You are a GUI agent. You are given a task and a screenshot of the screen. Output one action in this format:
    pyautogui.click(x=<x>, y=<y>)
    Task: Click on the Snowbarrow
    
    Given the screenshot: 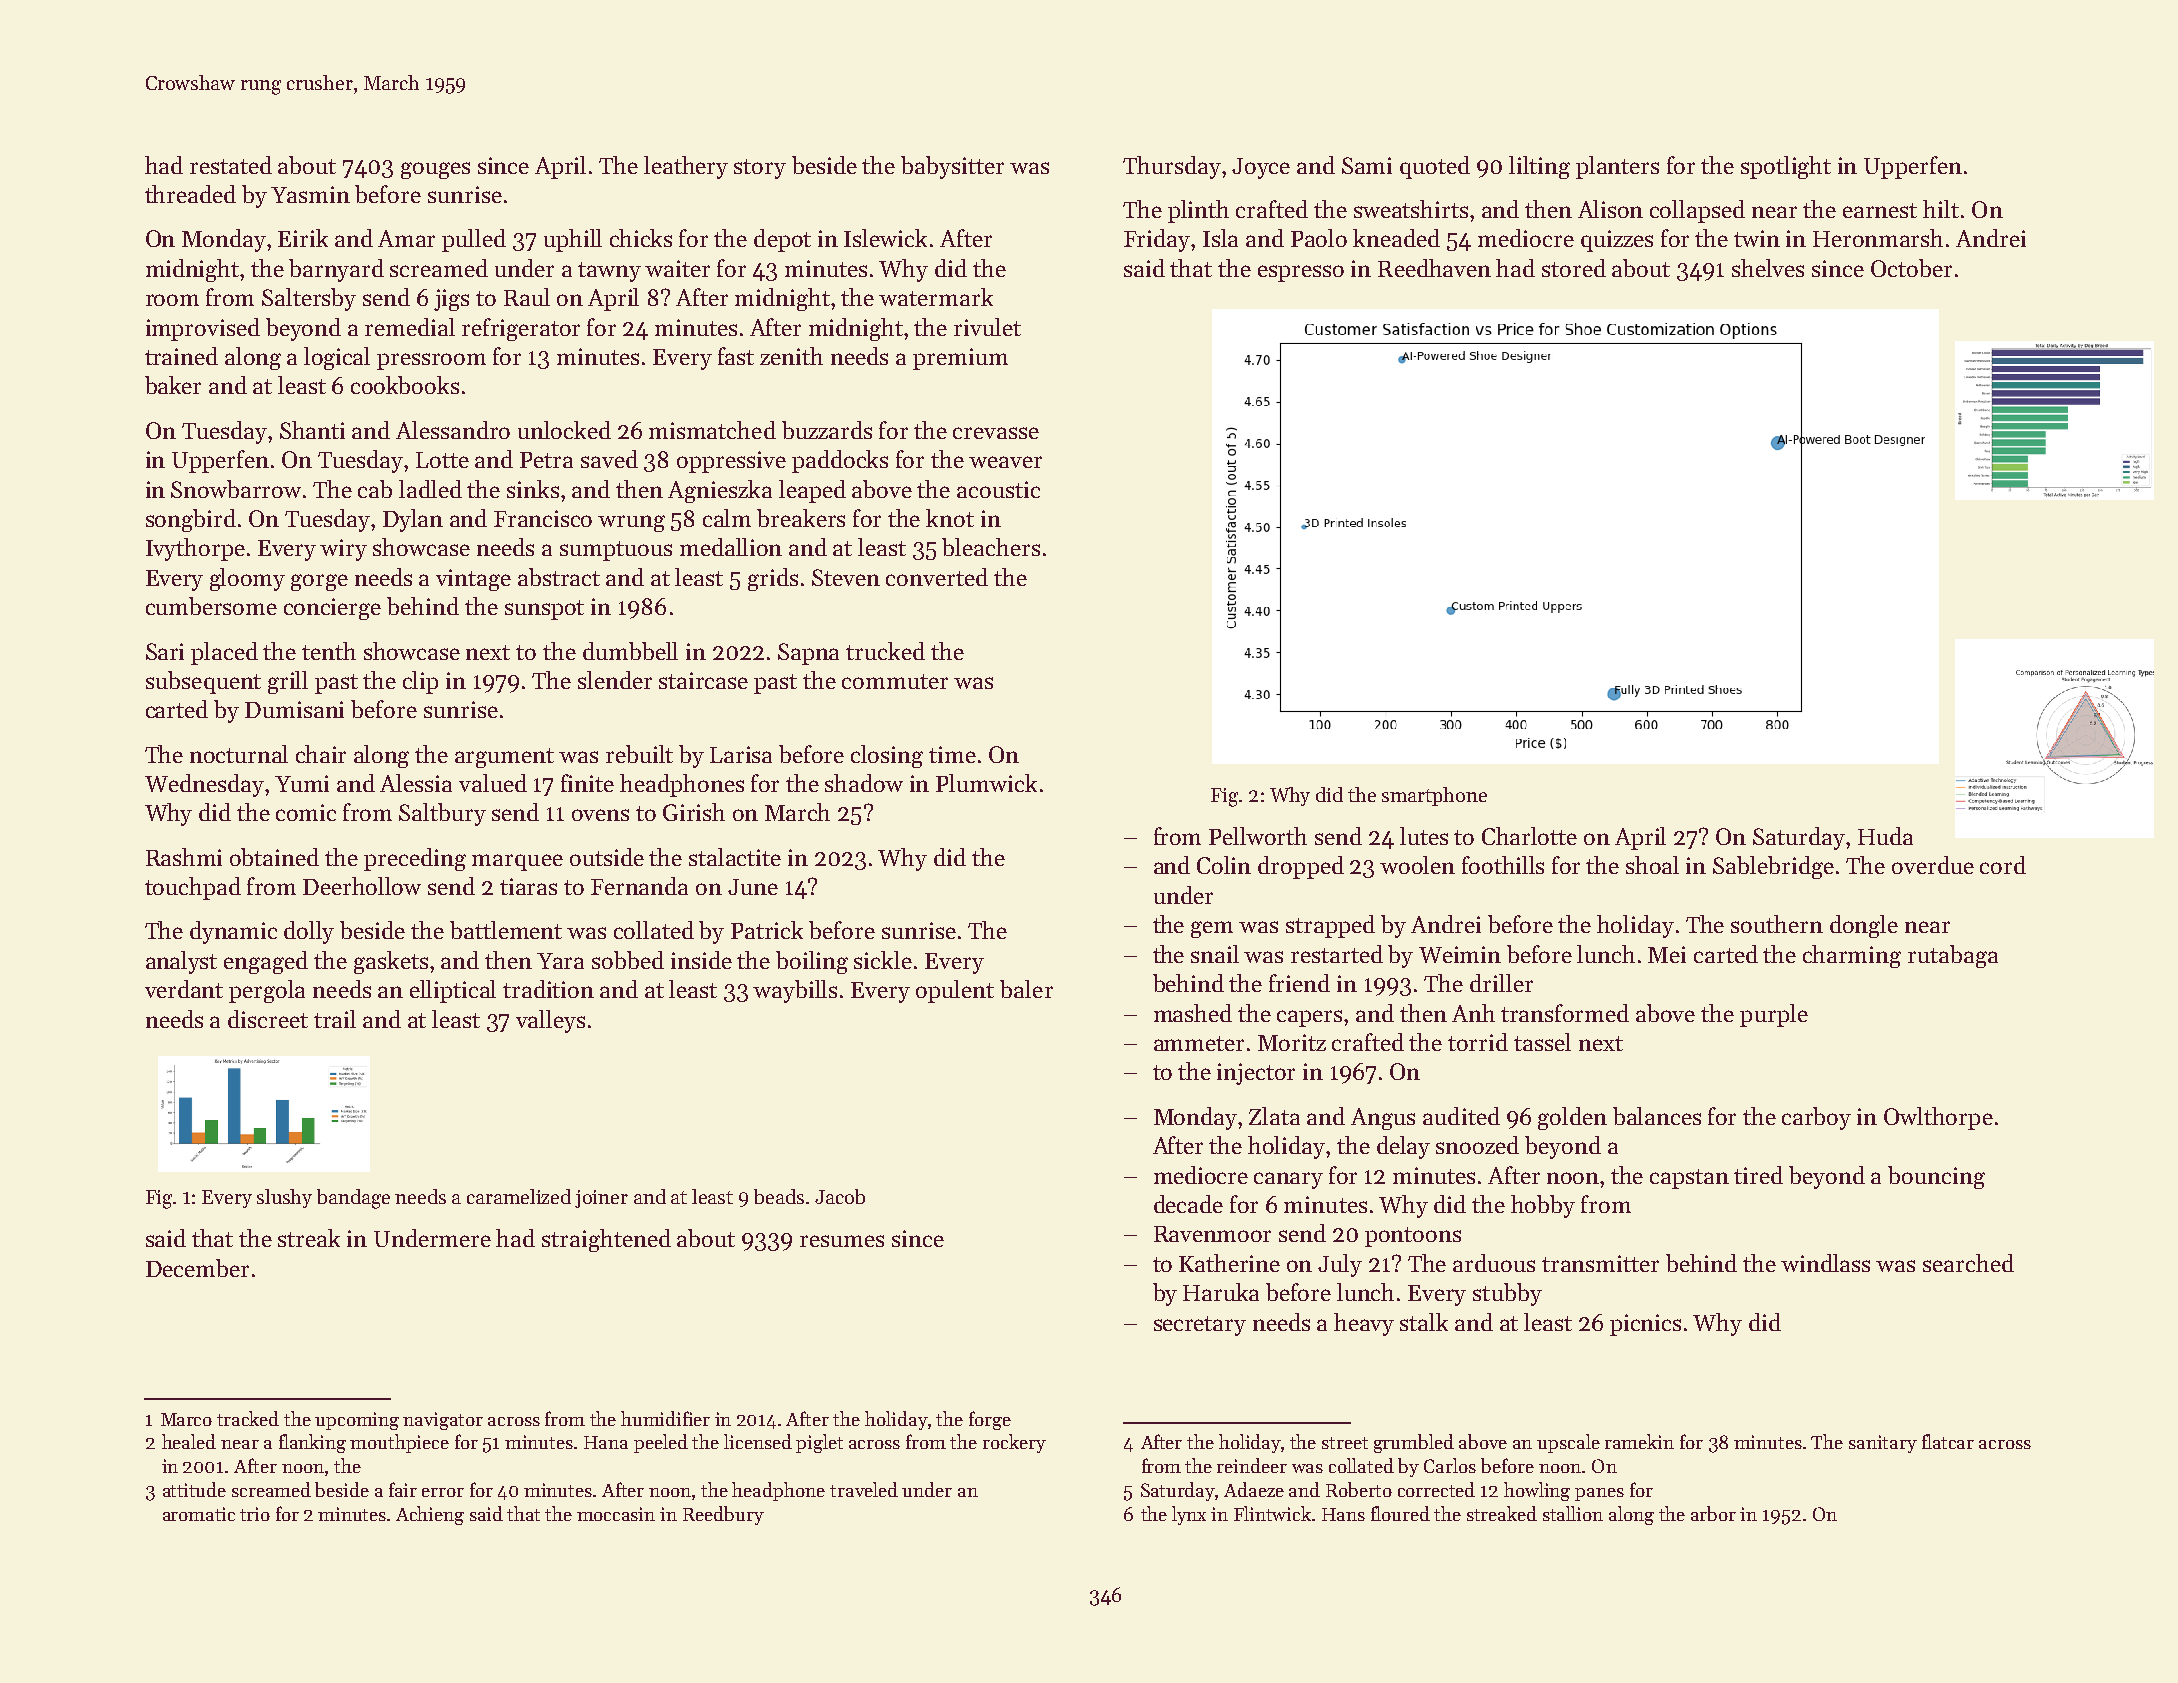 What is the action you would take?
    pyautogui.click(x=236, y=489)
